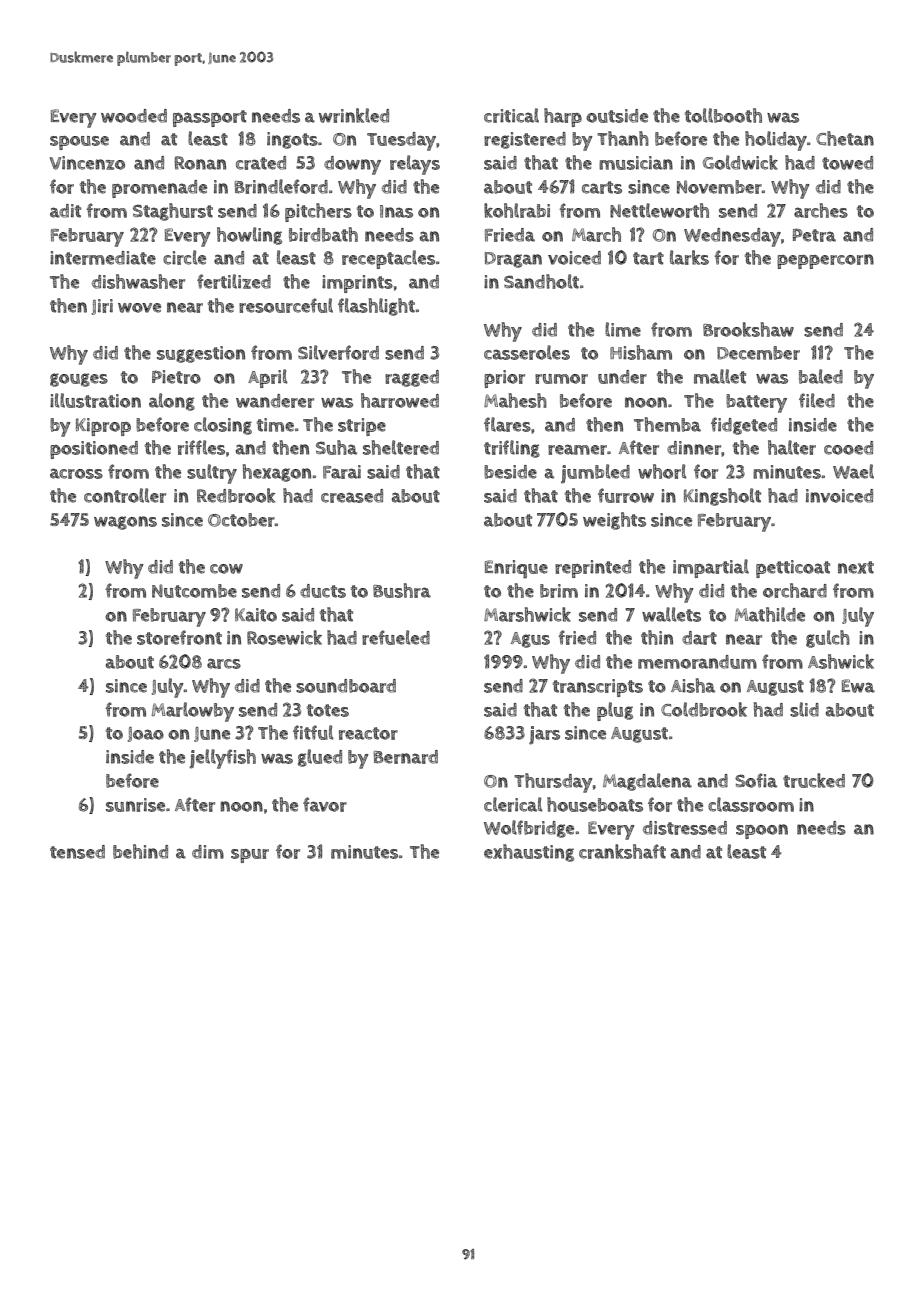  What do you see at coordinates (357, 284) in the document?
I see `imprints` at bounding box center [357, 284].
